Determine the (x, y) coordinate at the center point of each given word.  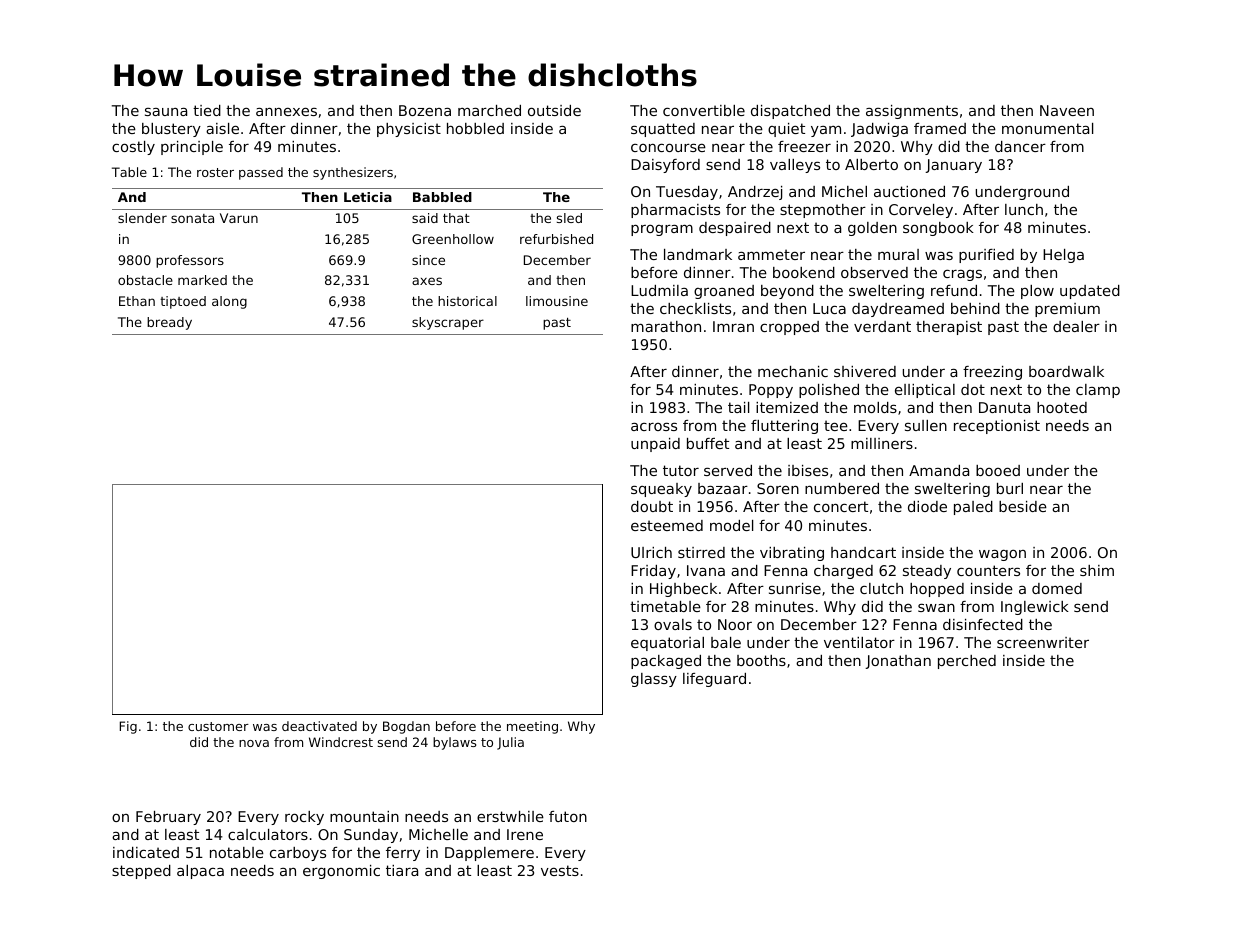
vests (560, 870)
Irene (525, 834)
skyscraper (448, 323)
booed (998, 470)
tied (207, 110)
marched (489, 110)
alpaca (200, 872)
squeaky (661, 490)
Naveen (1067, 110)
